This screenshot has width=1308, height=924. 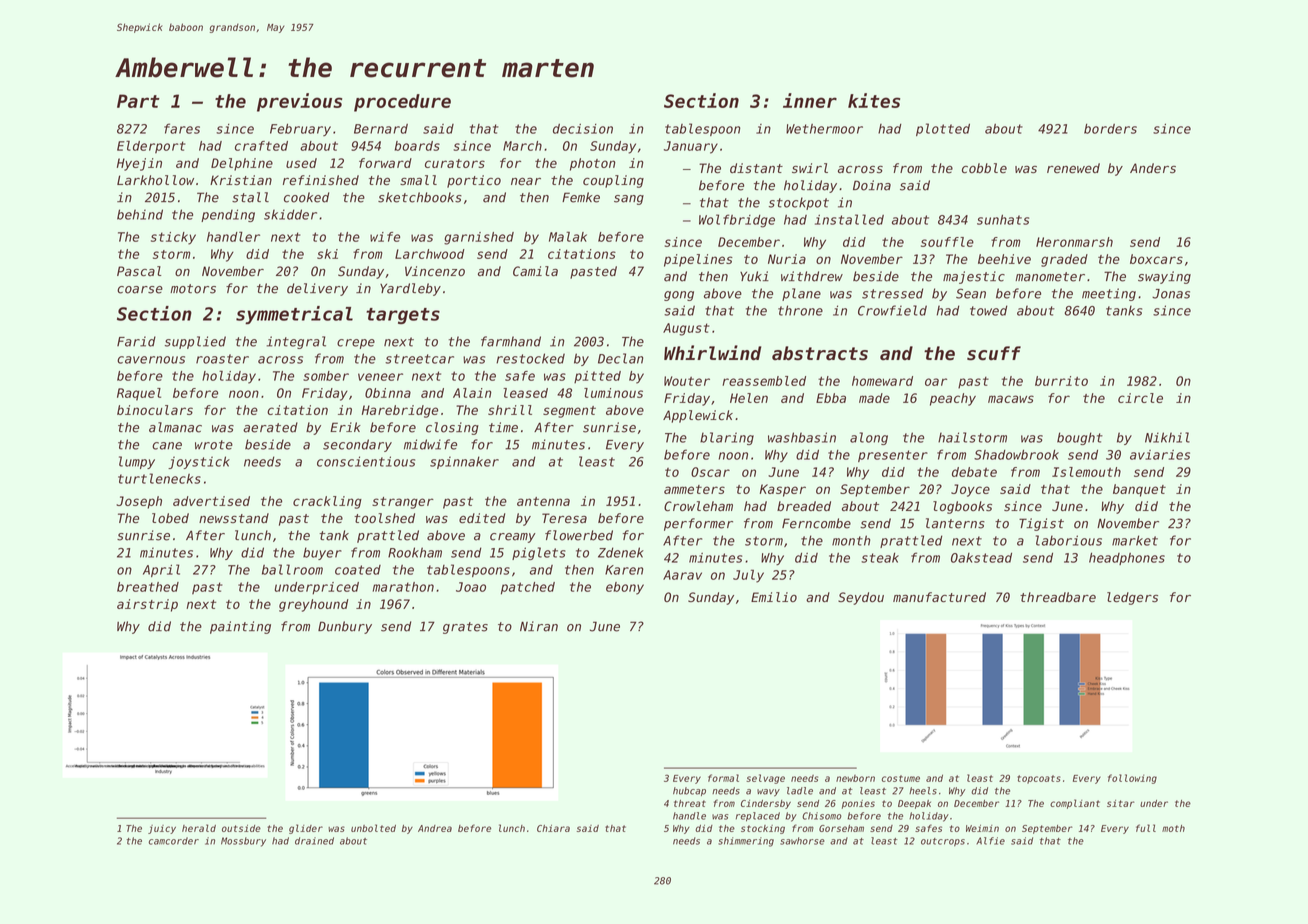 What do you see at coordinates (270, 427) in the screenshot?
I see `aerated` at bounding box center [270, 427].
